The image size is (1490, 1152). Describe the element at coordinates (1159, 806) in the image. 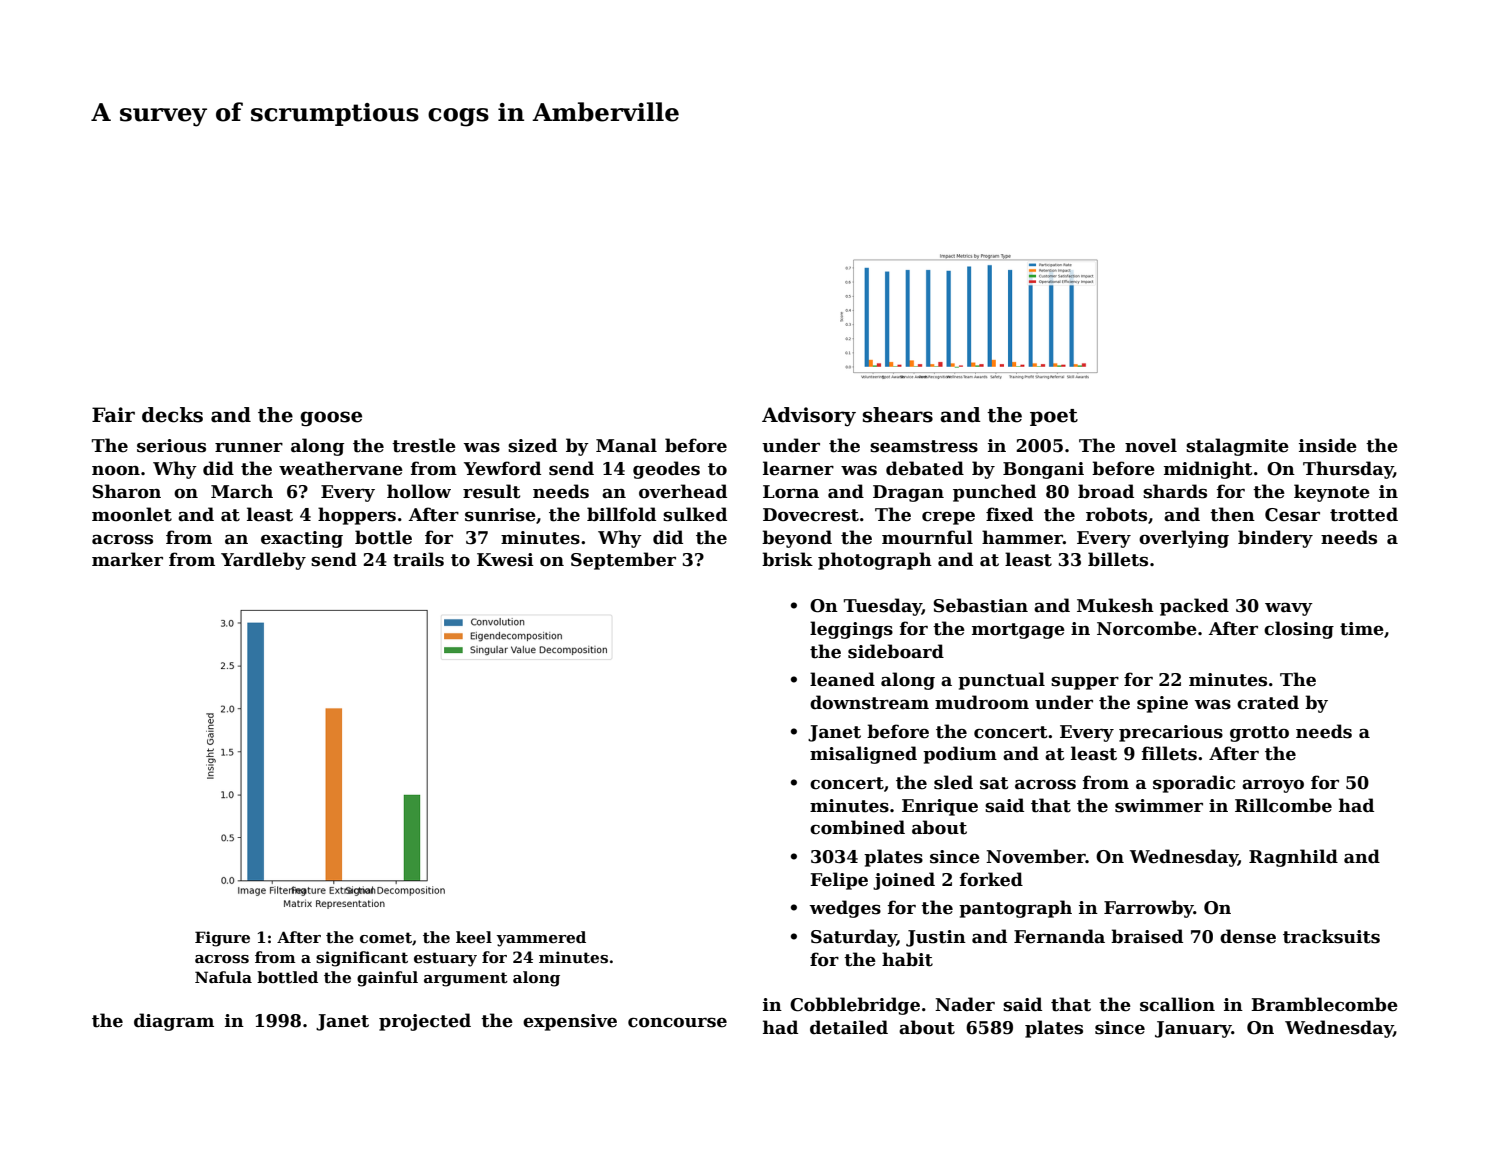

I see `swimmer` at that location.
